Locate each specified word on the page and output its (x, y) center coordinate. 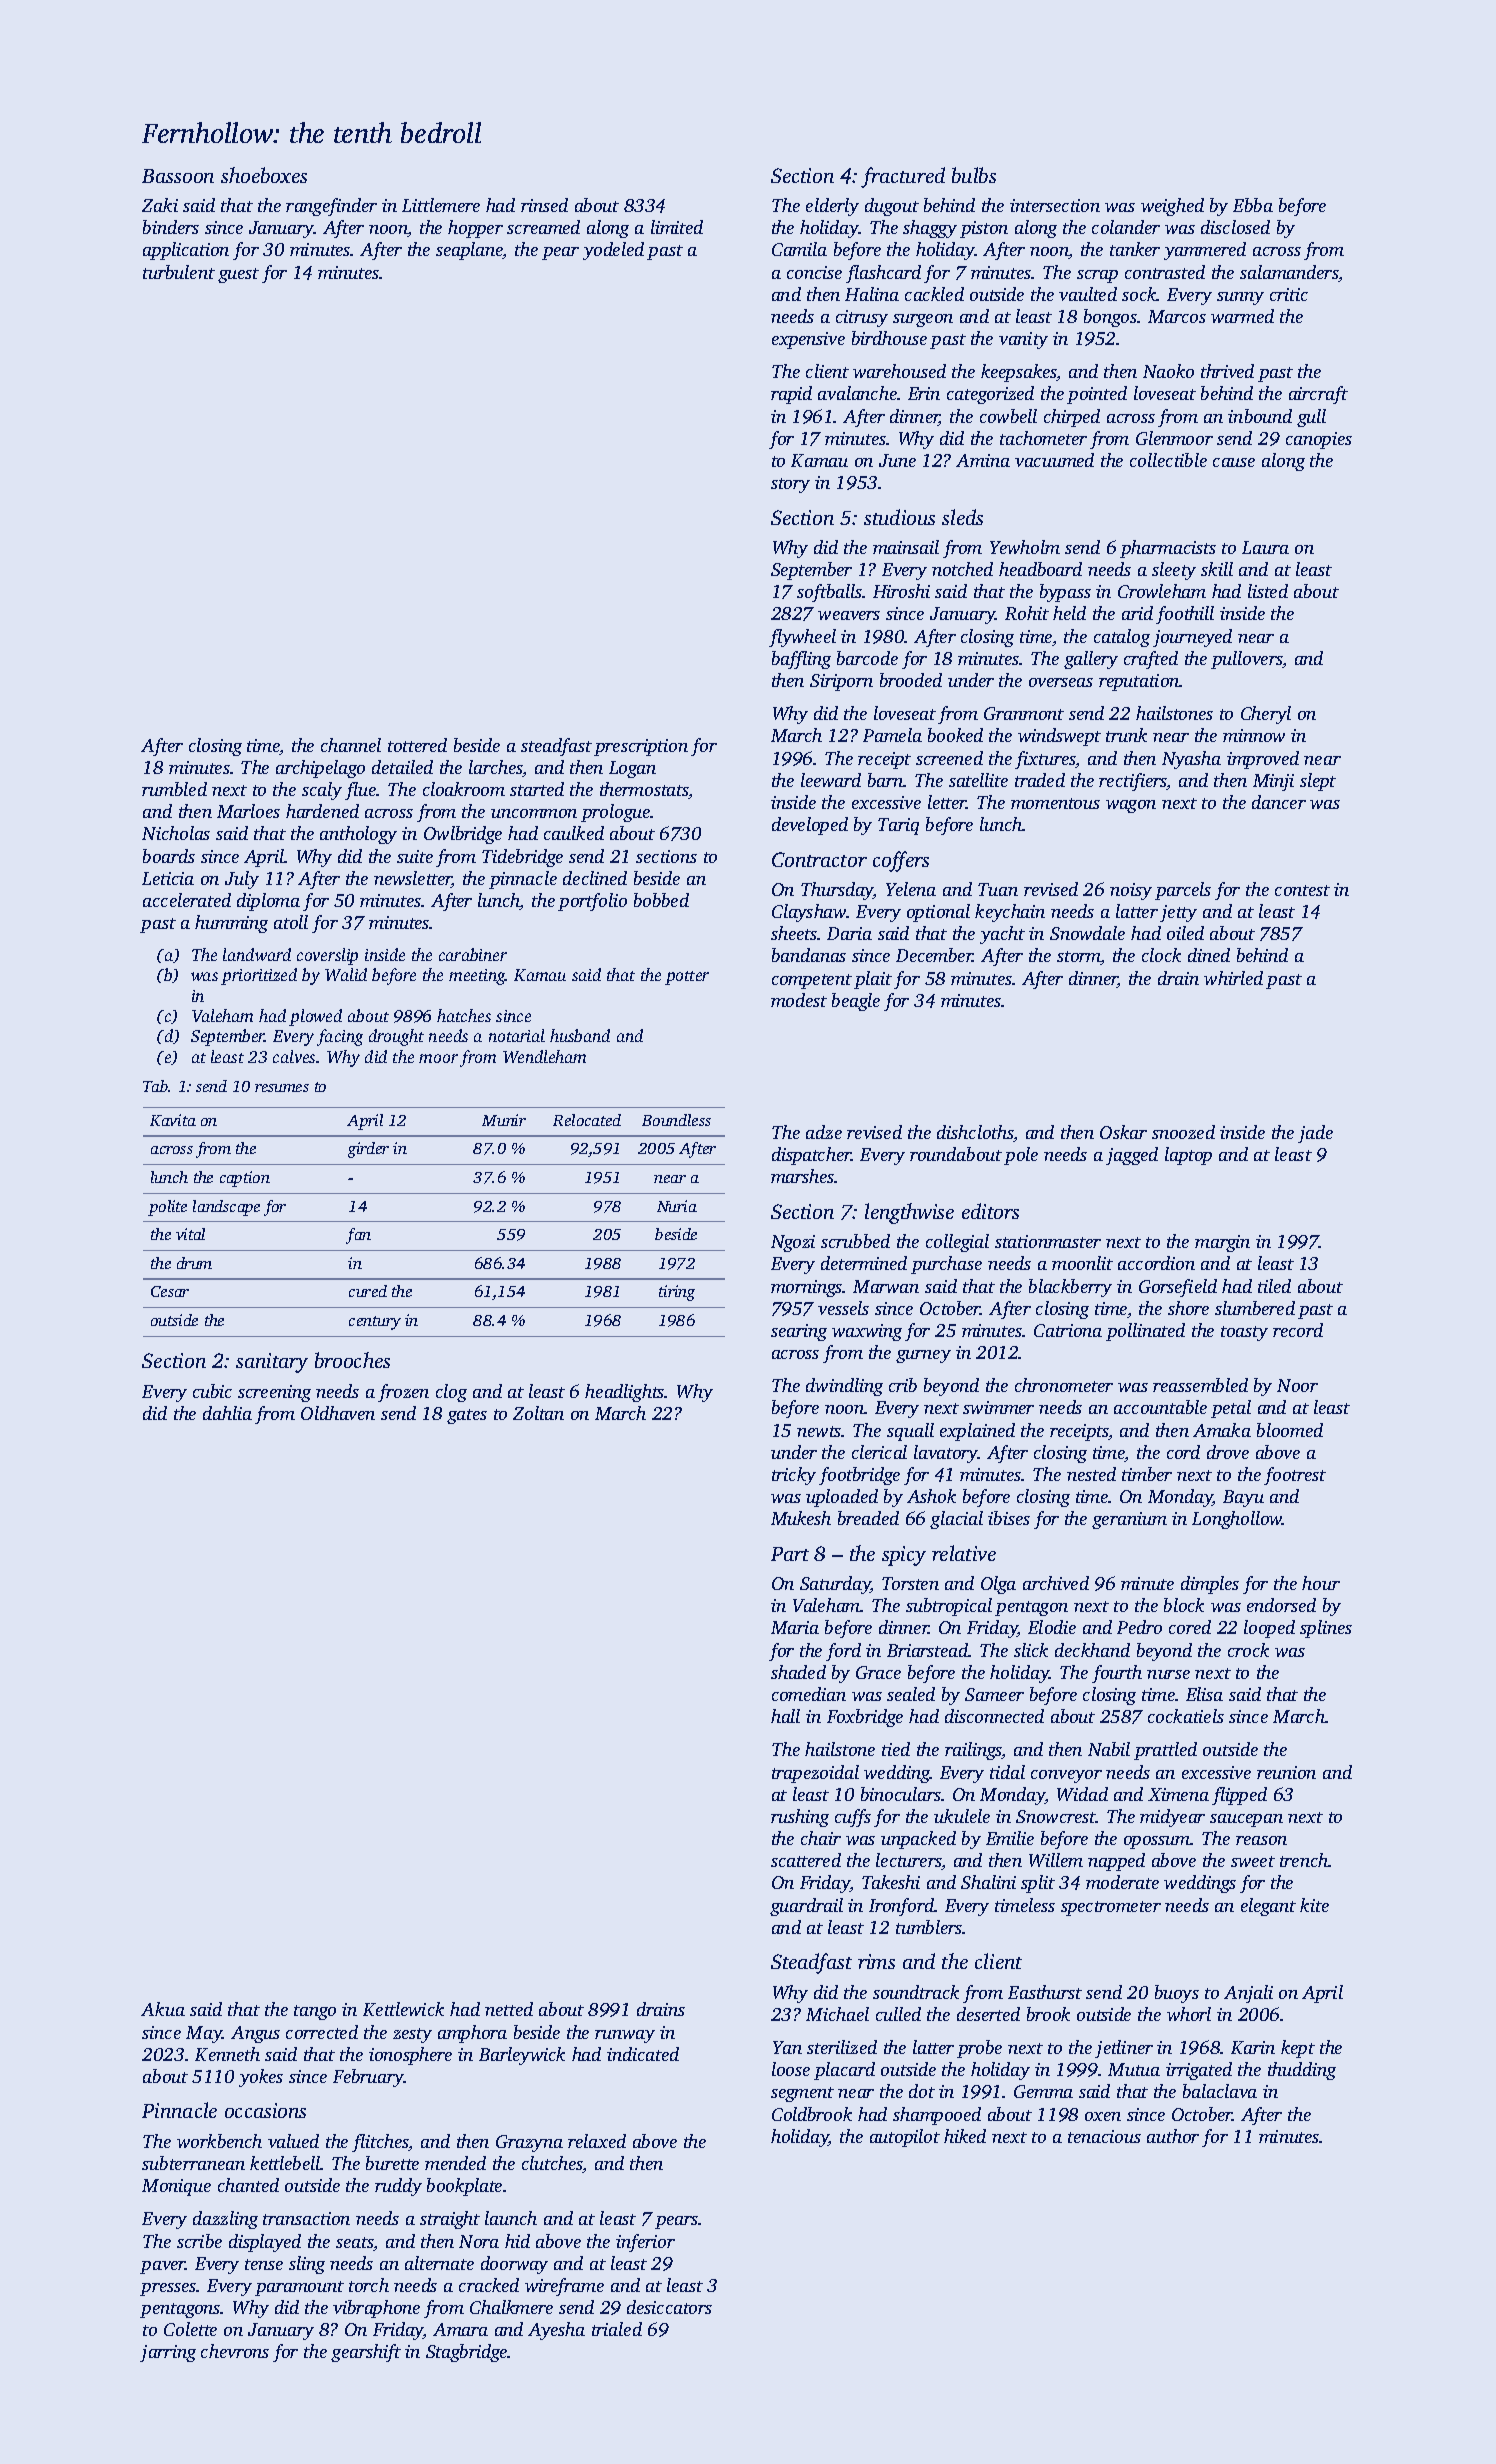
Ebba (1253, 205)
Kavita (173, 1120)
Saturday (835, 1585)
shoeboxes (264, 175)
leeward (831, 780)
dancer (1279, 802)
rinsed (544, 205)
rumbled (174, 789)
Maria (795, 1627)
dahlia (227, 1413)
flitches (380, 2143)
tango (315, 2012)
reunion (1286, 1772)
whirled (1233, 978)
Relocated (587, 1120)
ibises (1009, 1518)
